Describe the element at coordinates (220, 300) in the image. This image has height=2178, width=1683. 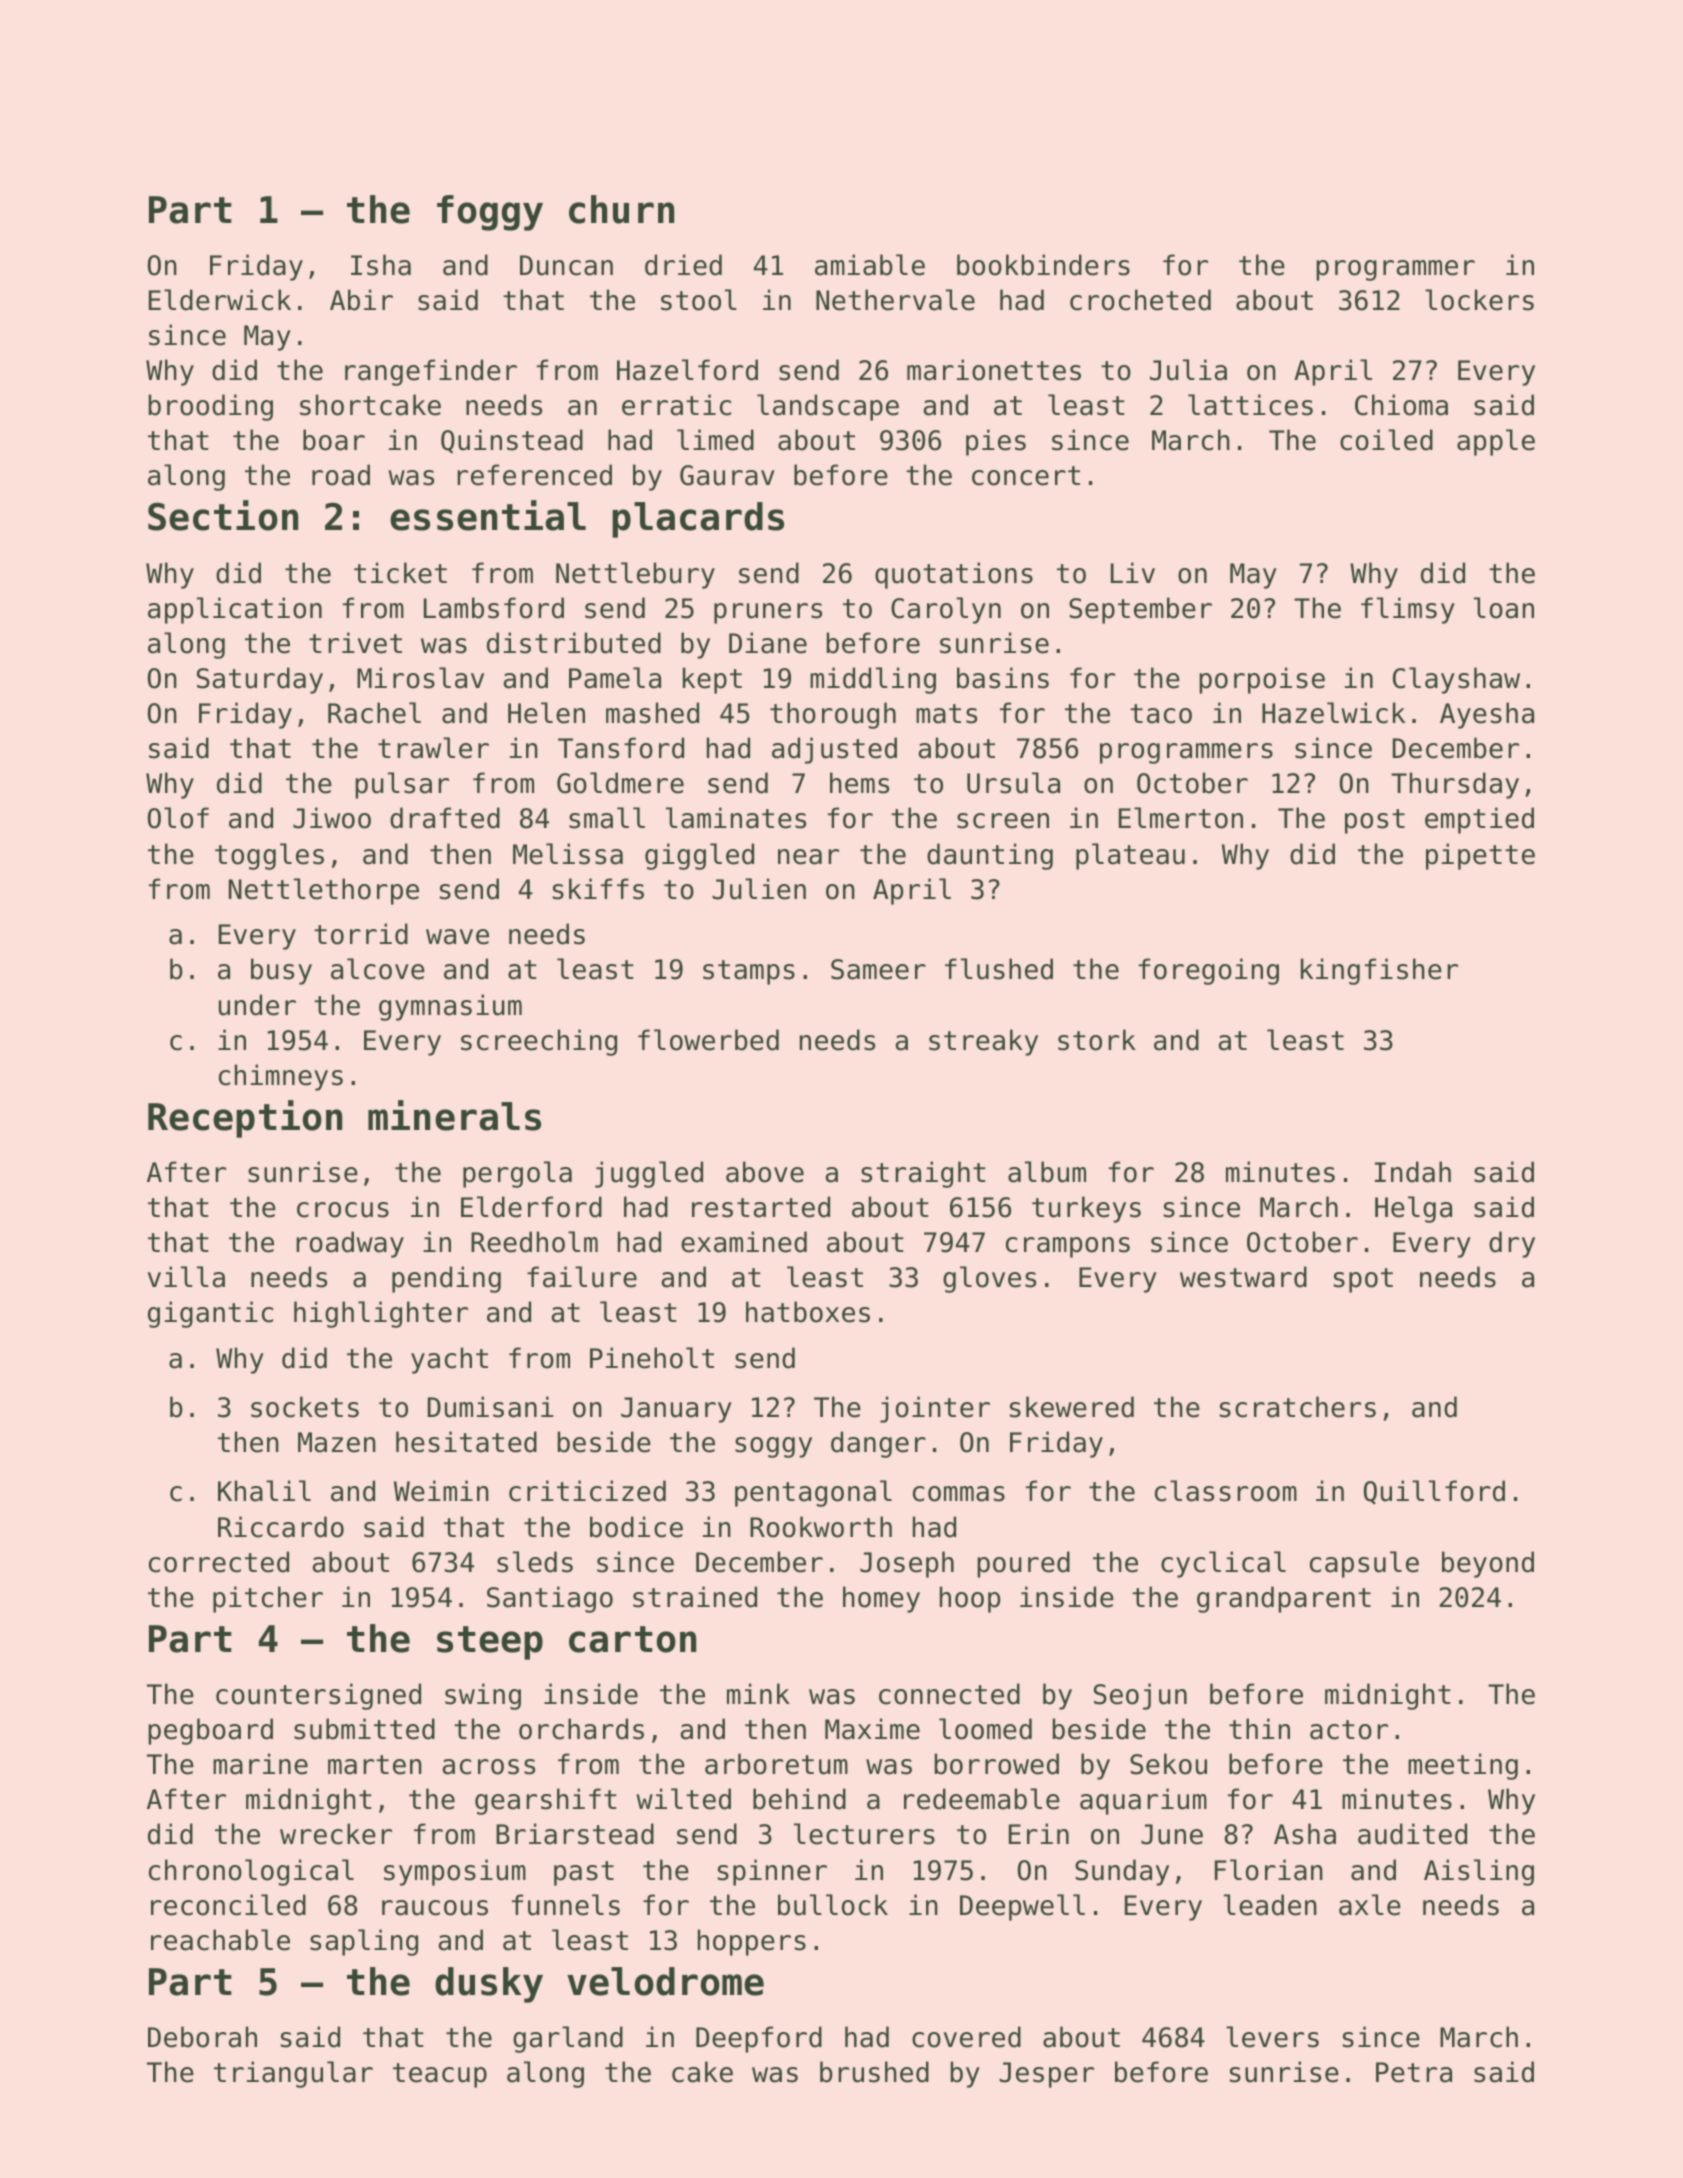
I see `Elderwick` at that location.
